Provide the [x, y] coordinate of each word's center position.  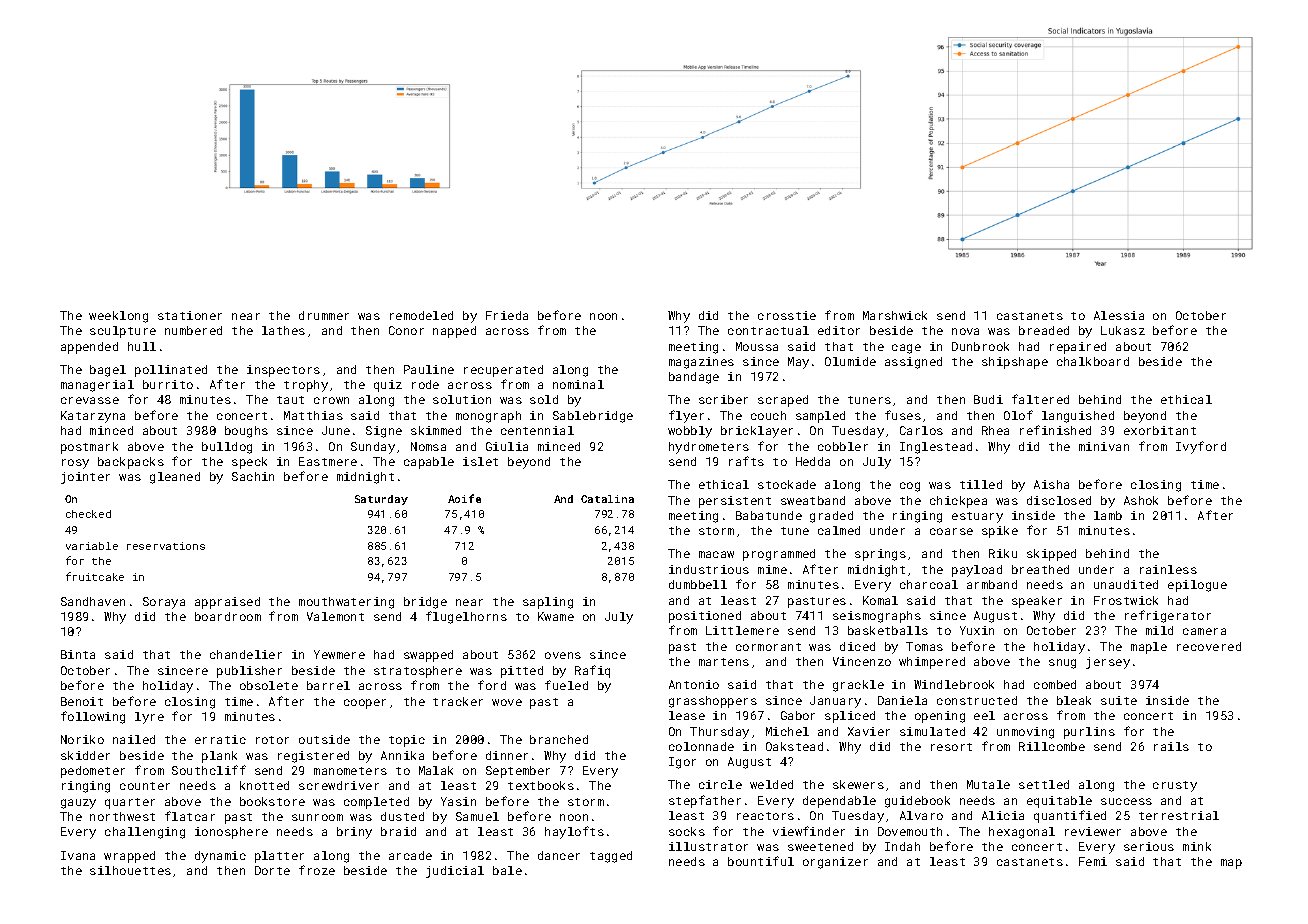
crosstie [787, 315]
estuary [977, 517]
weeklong [118, 317]
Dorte [272, 870]
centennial [537, 430]
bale [507, 870]
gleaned [175, 478]
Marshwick [895, 315]
